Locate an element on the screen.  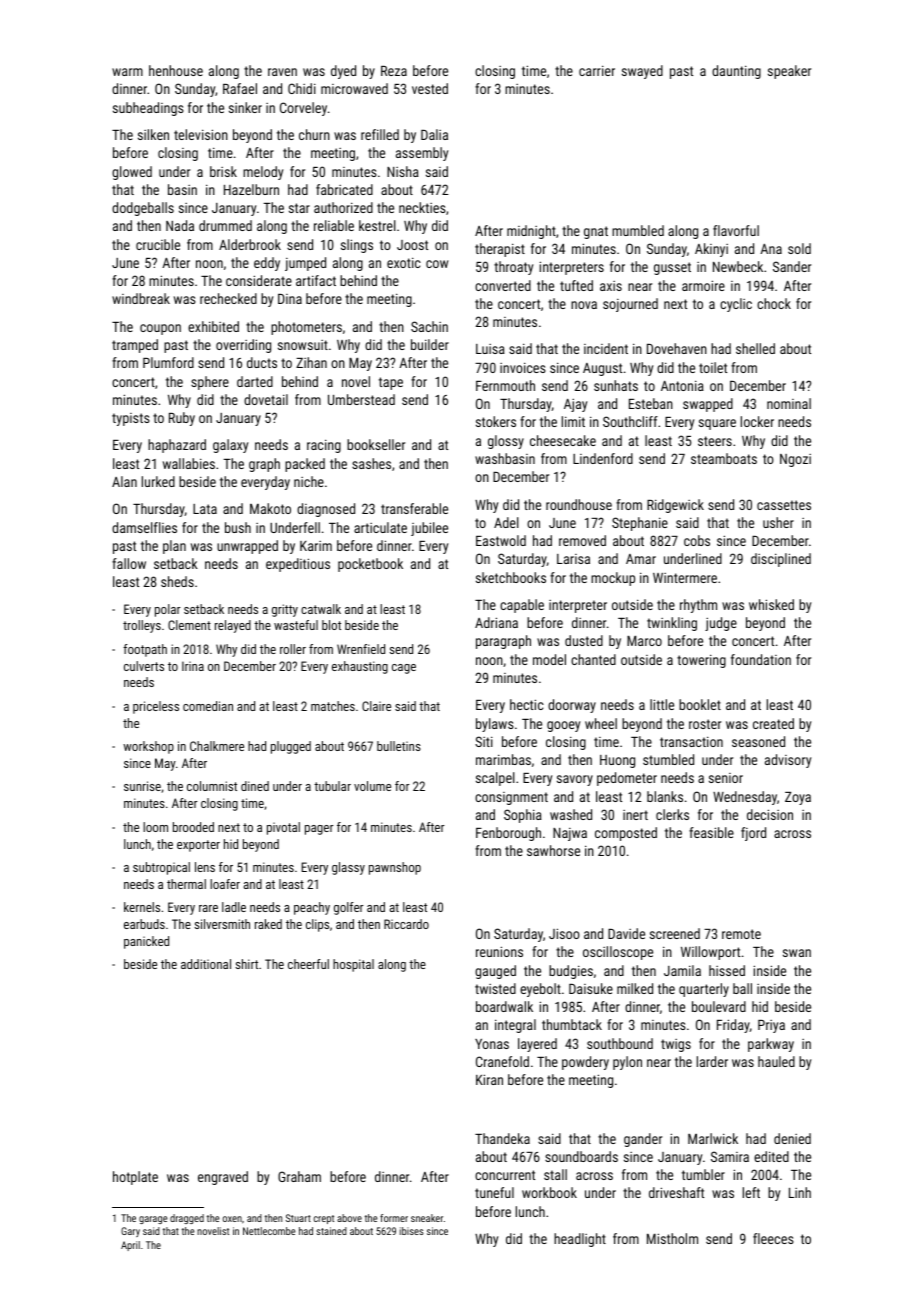
Akinyi is located at coordinates (711, 250).
